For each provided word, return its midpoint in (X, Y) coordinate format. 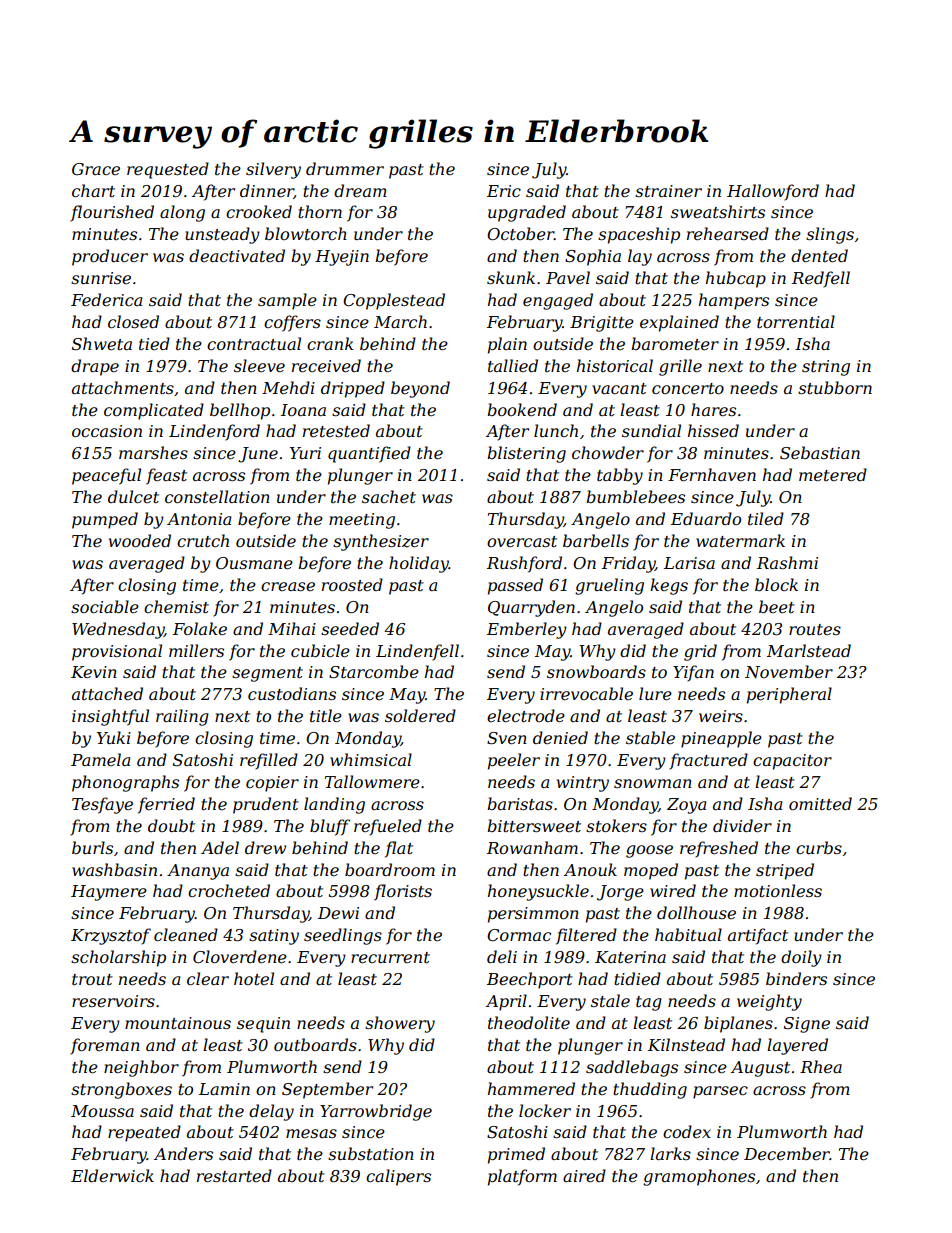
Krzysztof (111, 936)
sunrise (101, 278)
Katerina (630, 957)
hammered (531, 1088)
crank (330, 343)
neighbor (141, 1068)
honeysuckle (538, 892)
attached (107, 693)
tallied (513, 365)
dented (819, 255)
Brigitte (602, 324)
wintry (583, 784)
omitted (820, 803)
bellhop (240, 411)
